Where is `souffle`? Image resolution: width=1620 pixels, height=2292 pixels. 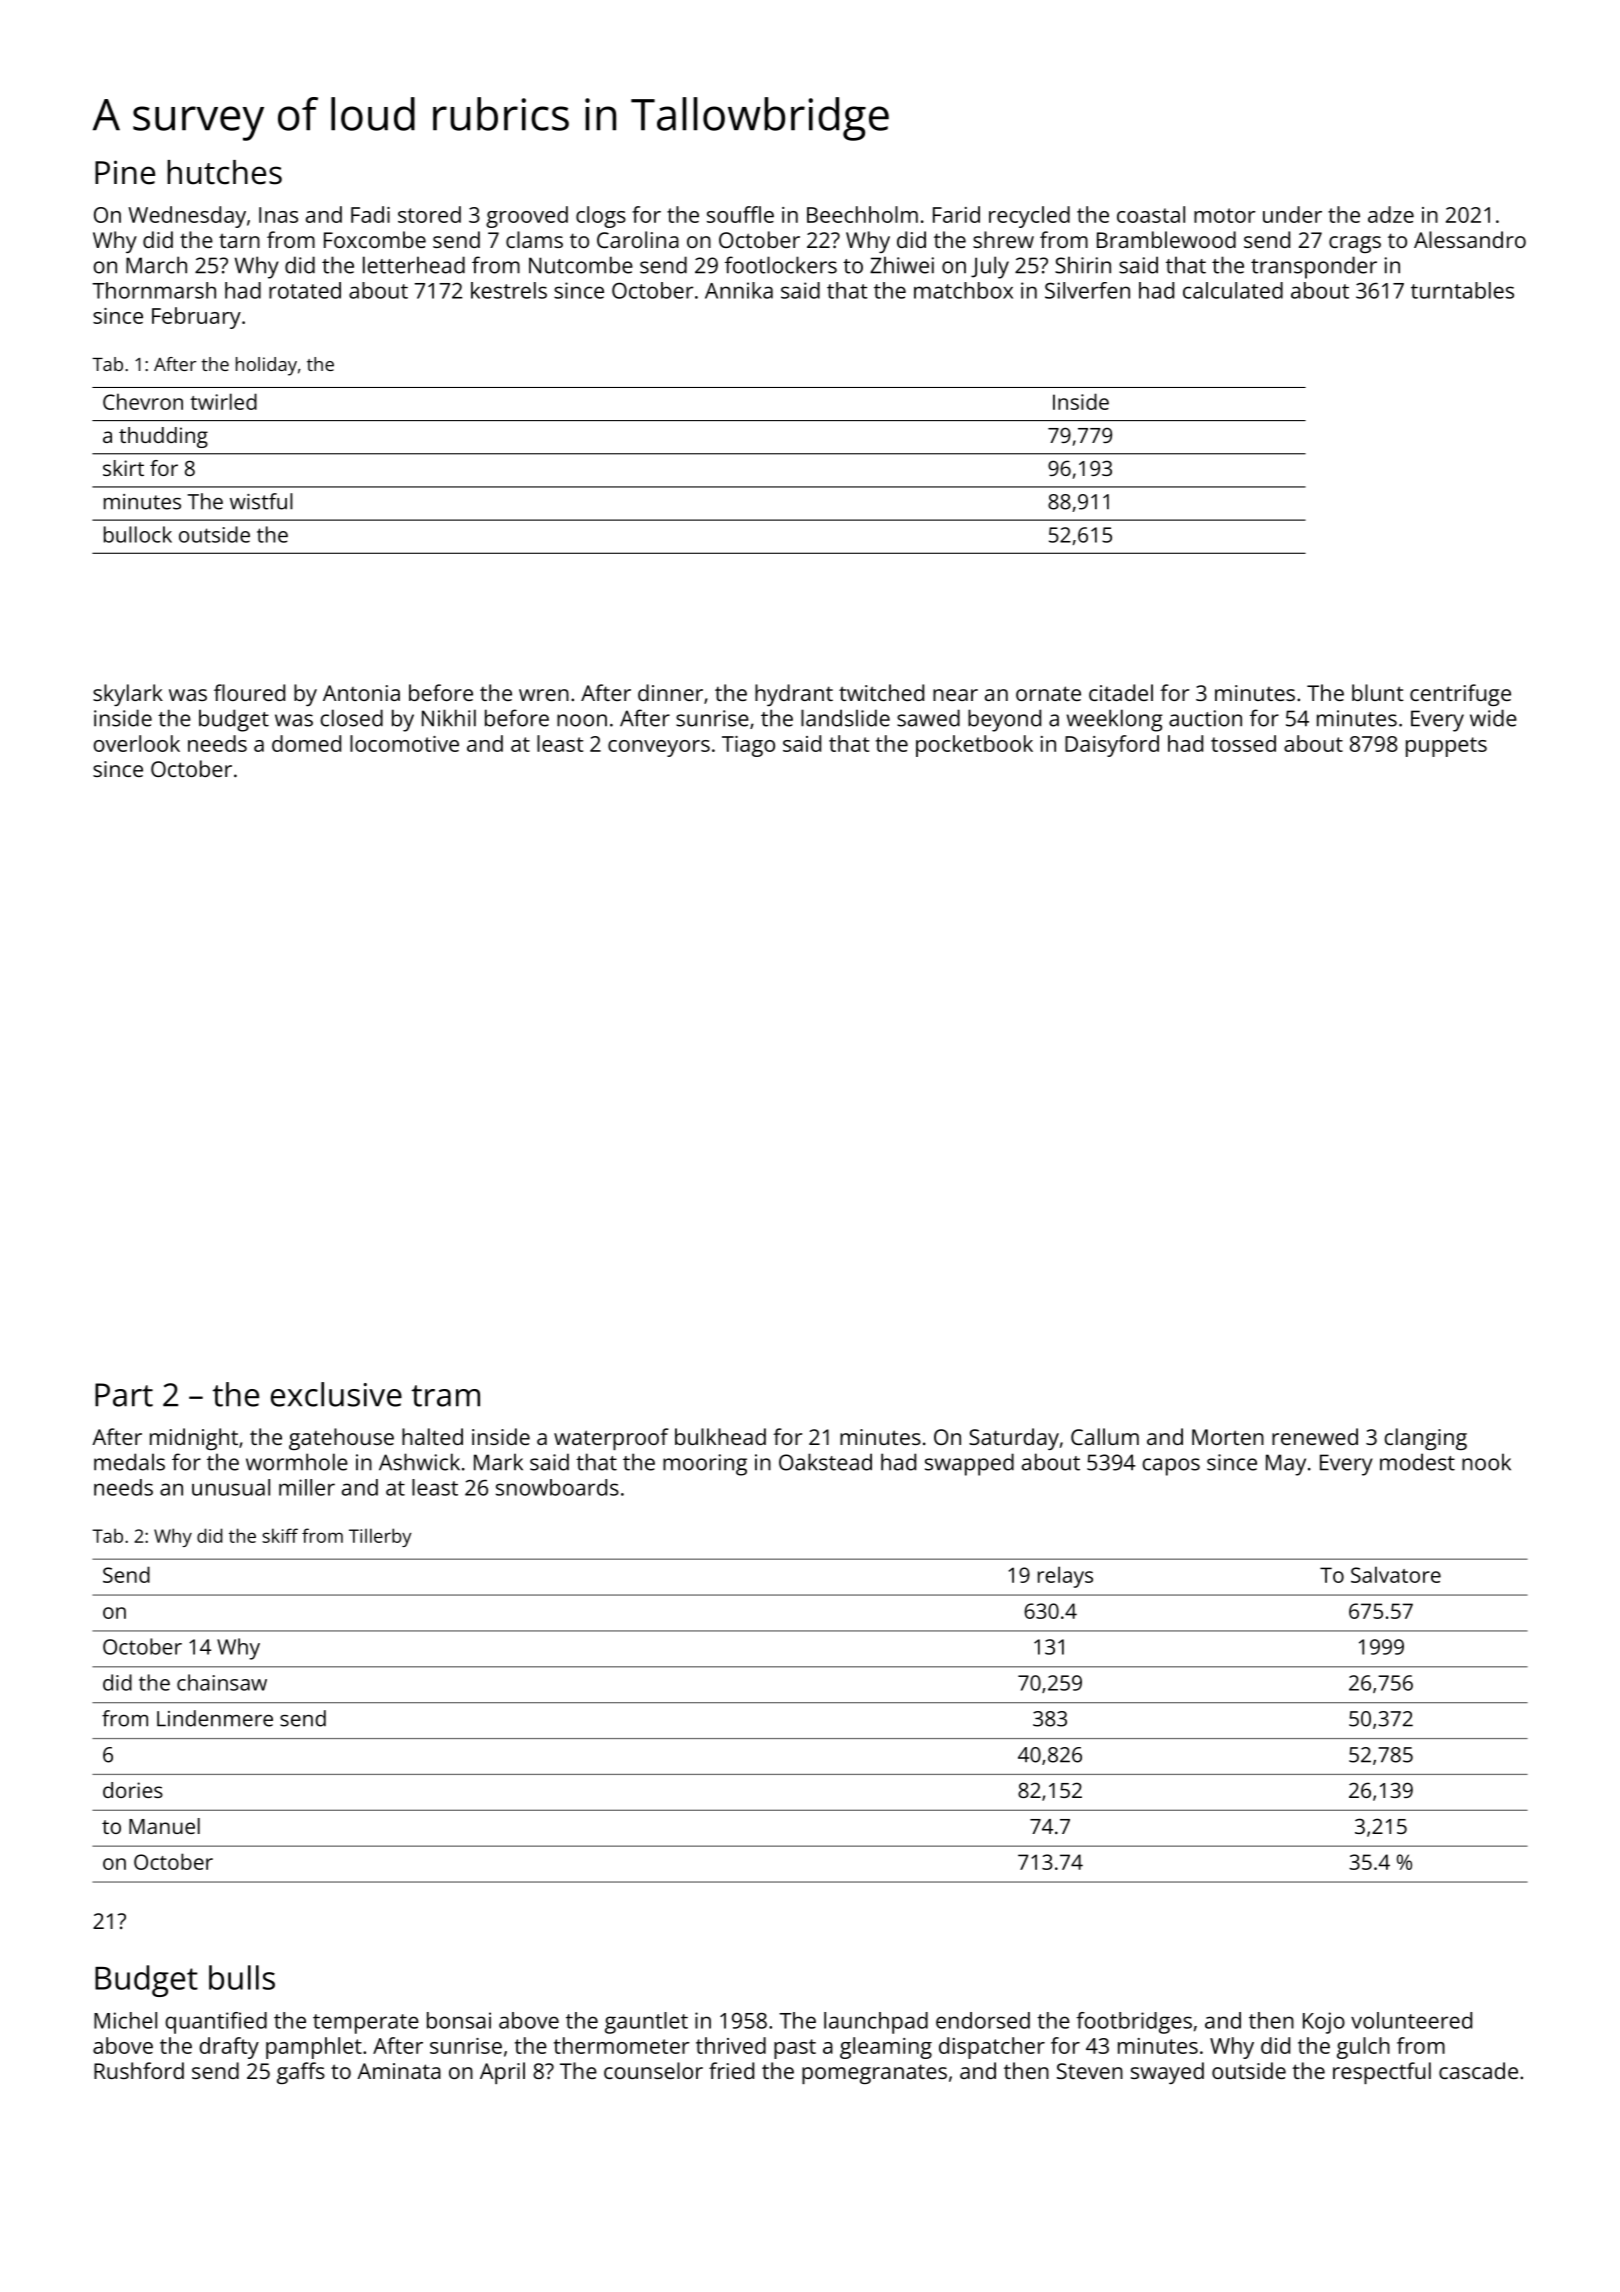 souffle is located at coordinates (740, 214).
